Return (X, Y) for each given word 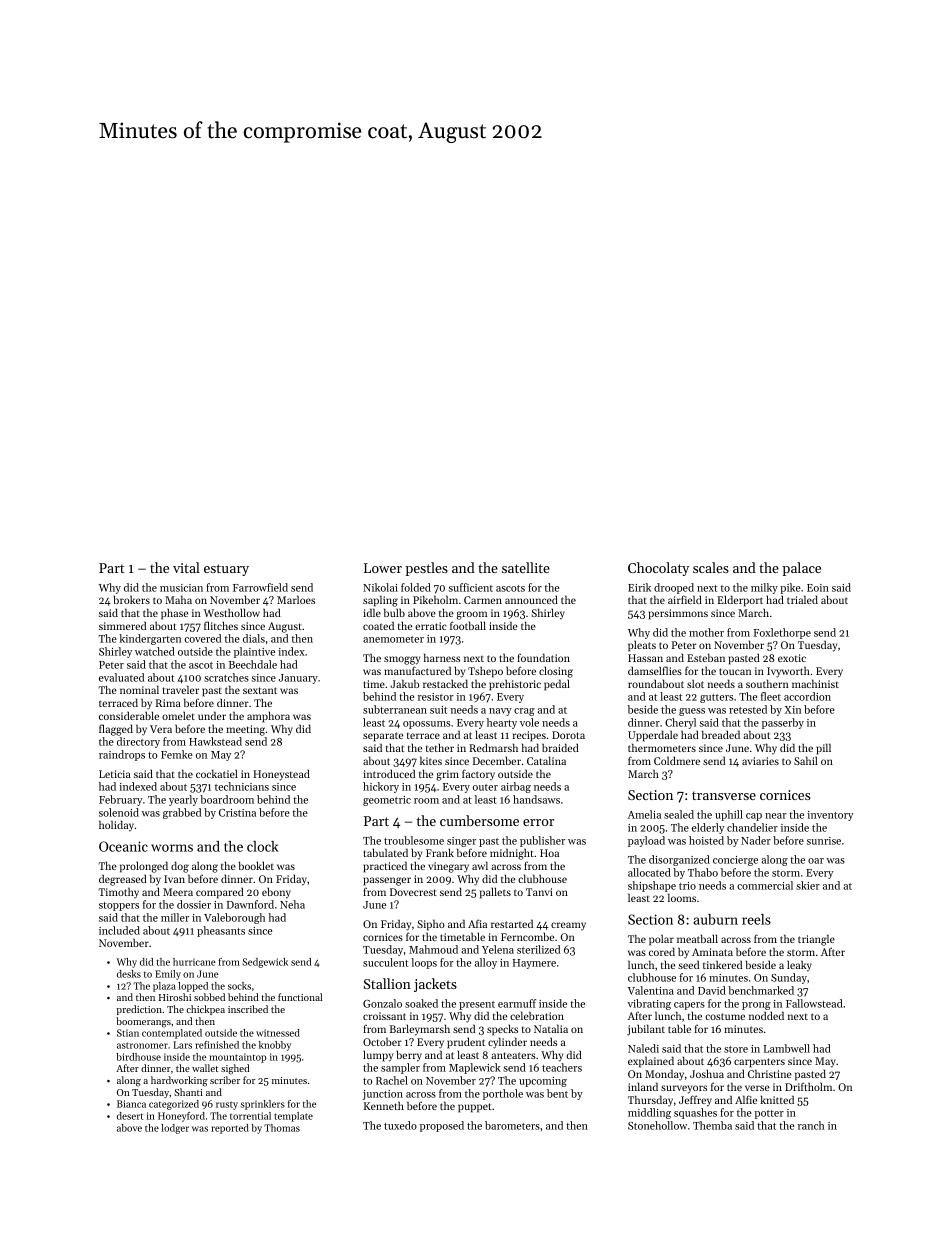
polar (661, 940)
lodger (175, 1129)
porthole (503, 1094)
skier (808, 885)
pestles (426, 569)
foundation (543, 657)
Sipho (431, 925)
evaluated (121, 677)
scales (711, 567)
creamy (568, 926)
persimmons (678, 614)
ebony (276, 893)
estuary (226, 570)
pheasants (221, 931)
